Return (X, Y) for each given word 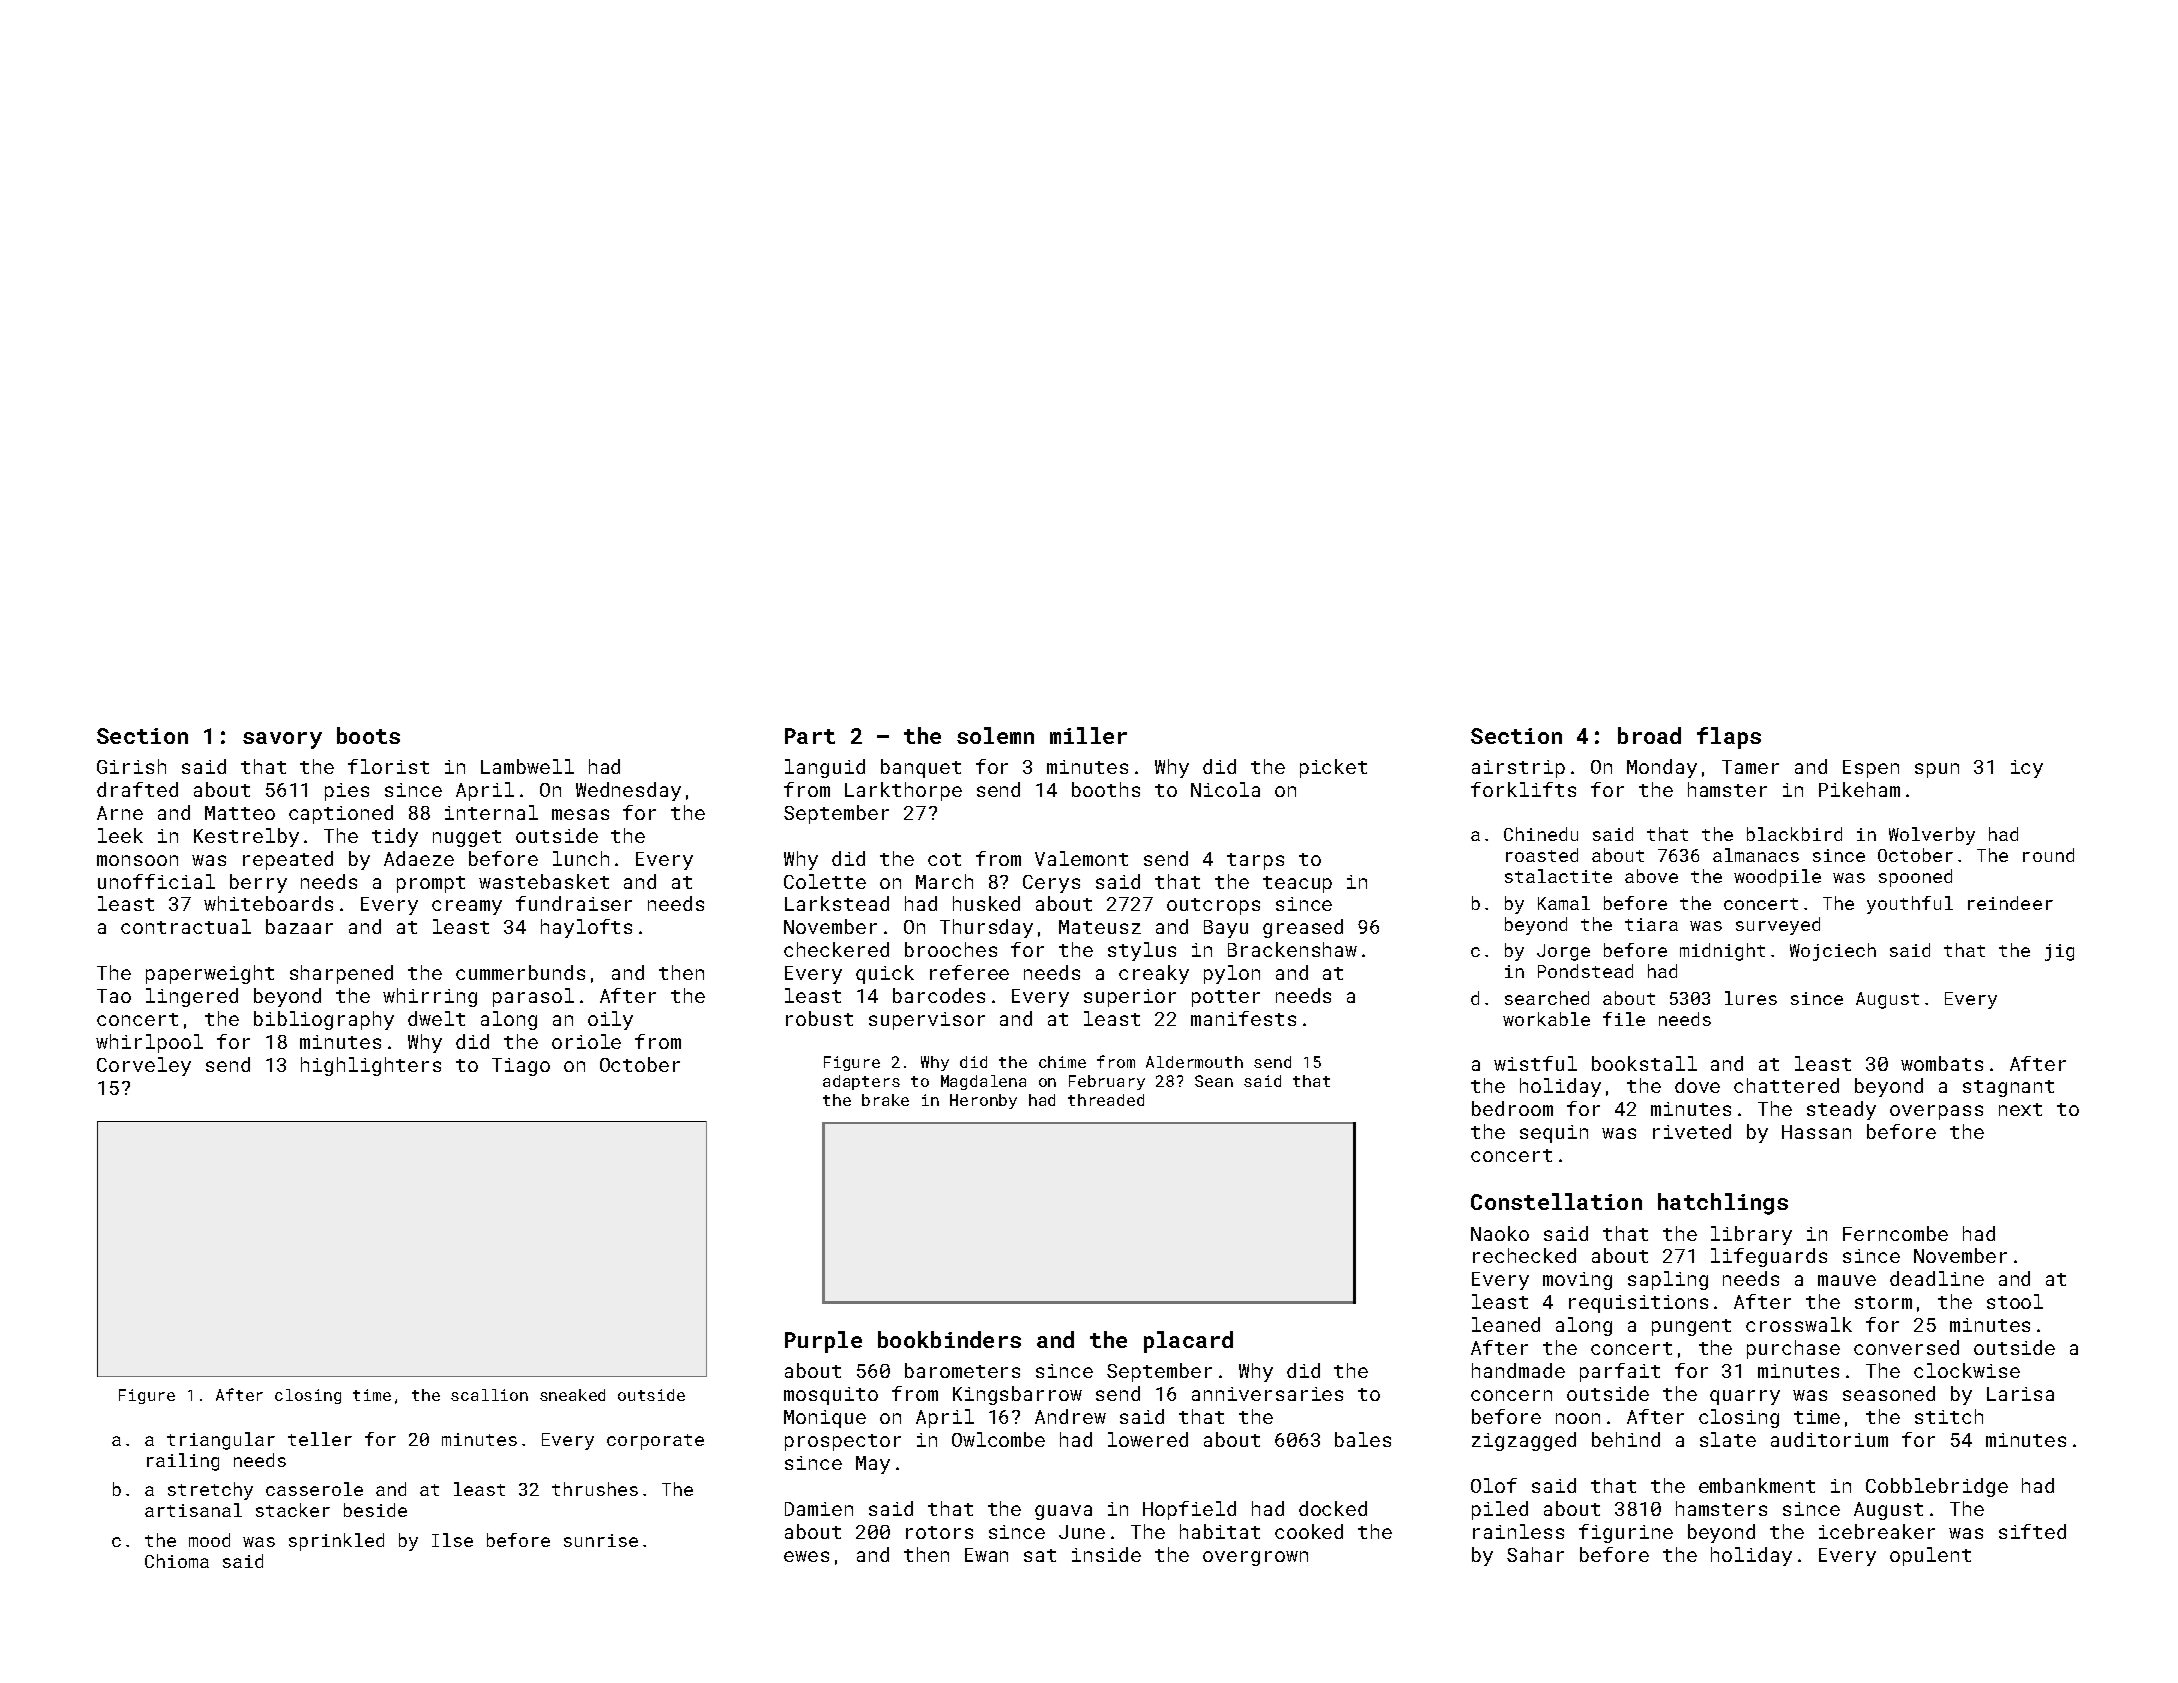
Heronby (983, 1101)
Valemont (1081, 858)
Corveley (144, 1066)
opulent (1930, 1556)
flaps (1729, 738)
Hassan (1816, 1132)
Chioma (177, 1561)
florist (388, 766)
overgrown (1255, 1558)
